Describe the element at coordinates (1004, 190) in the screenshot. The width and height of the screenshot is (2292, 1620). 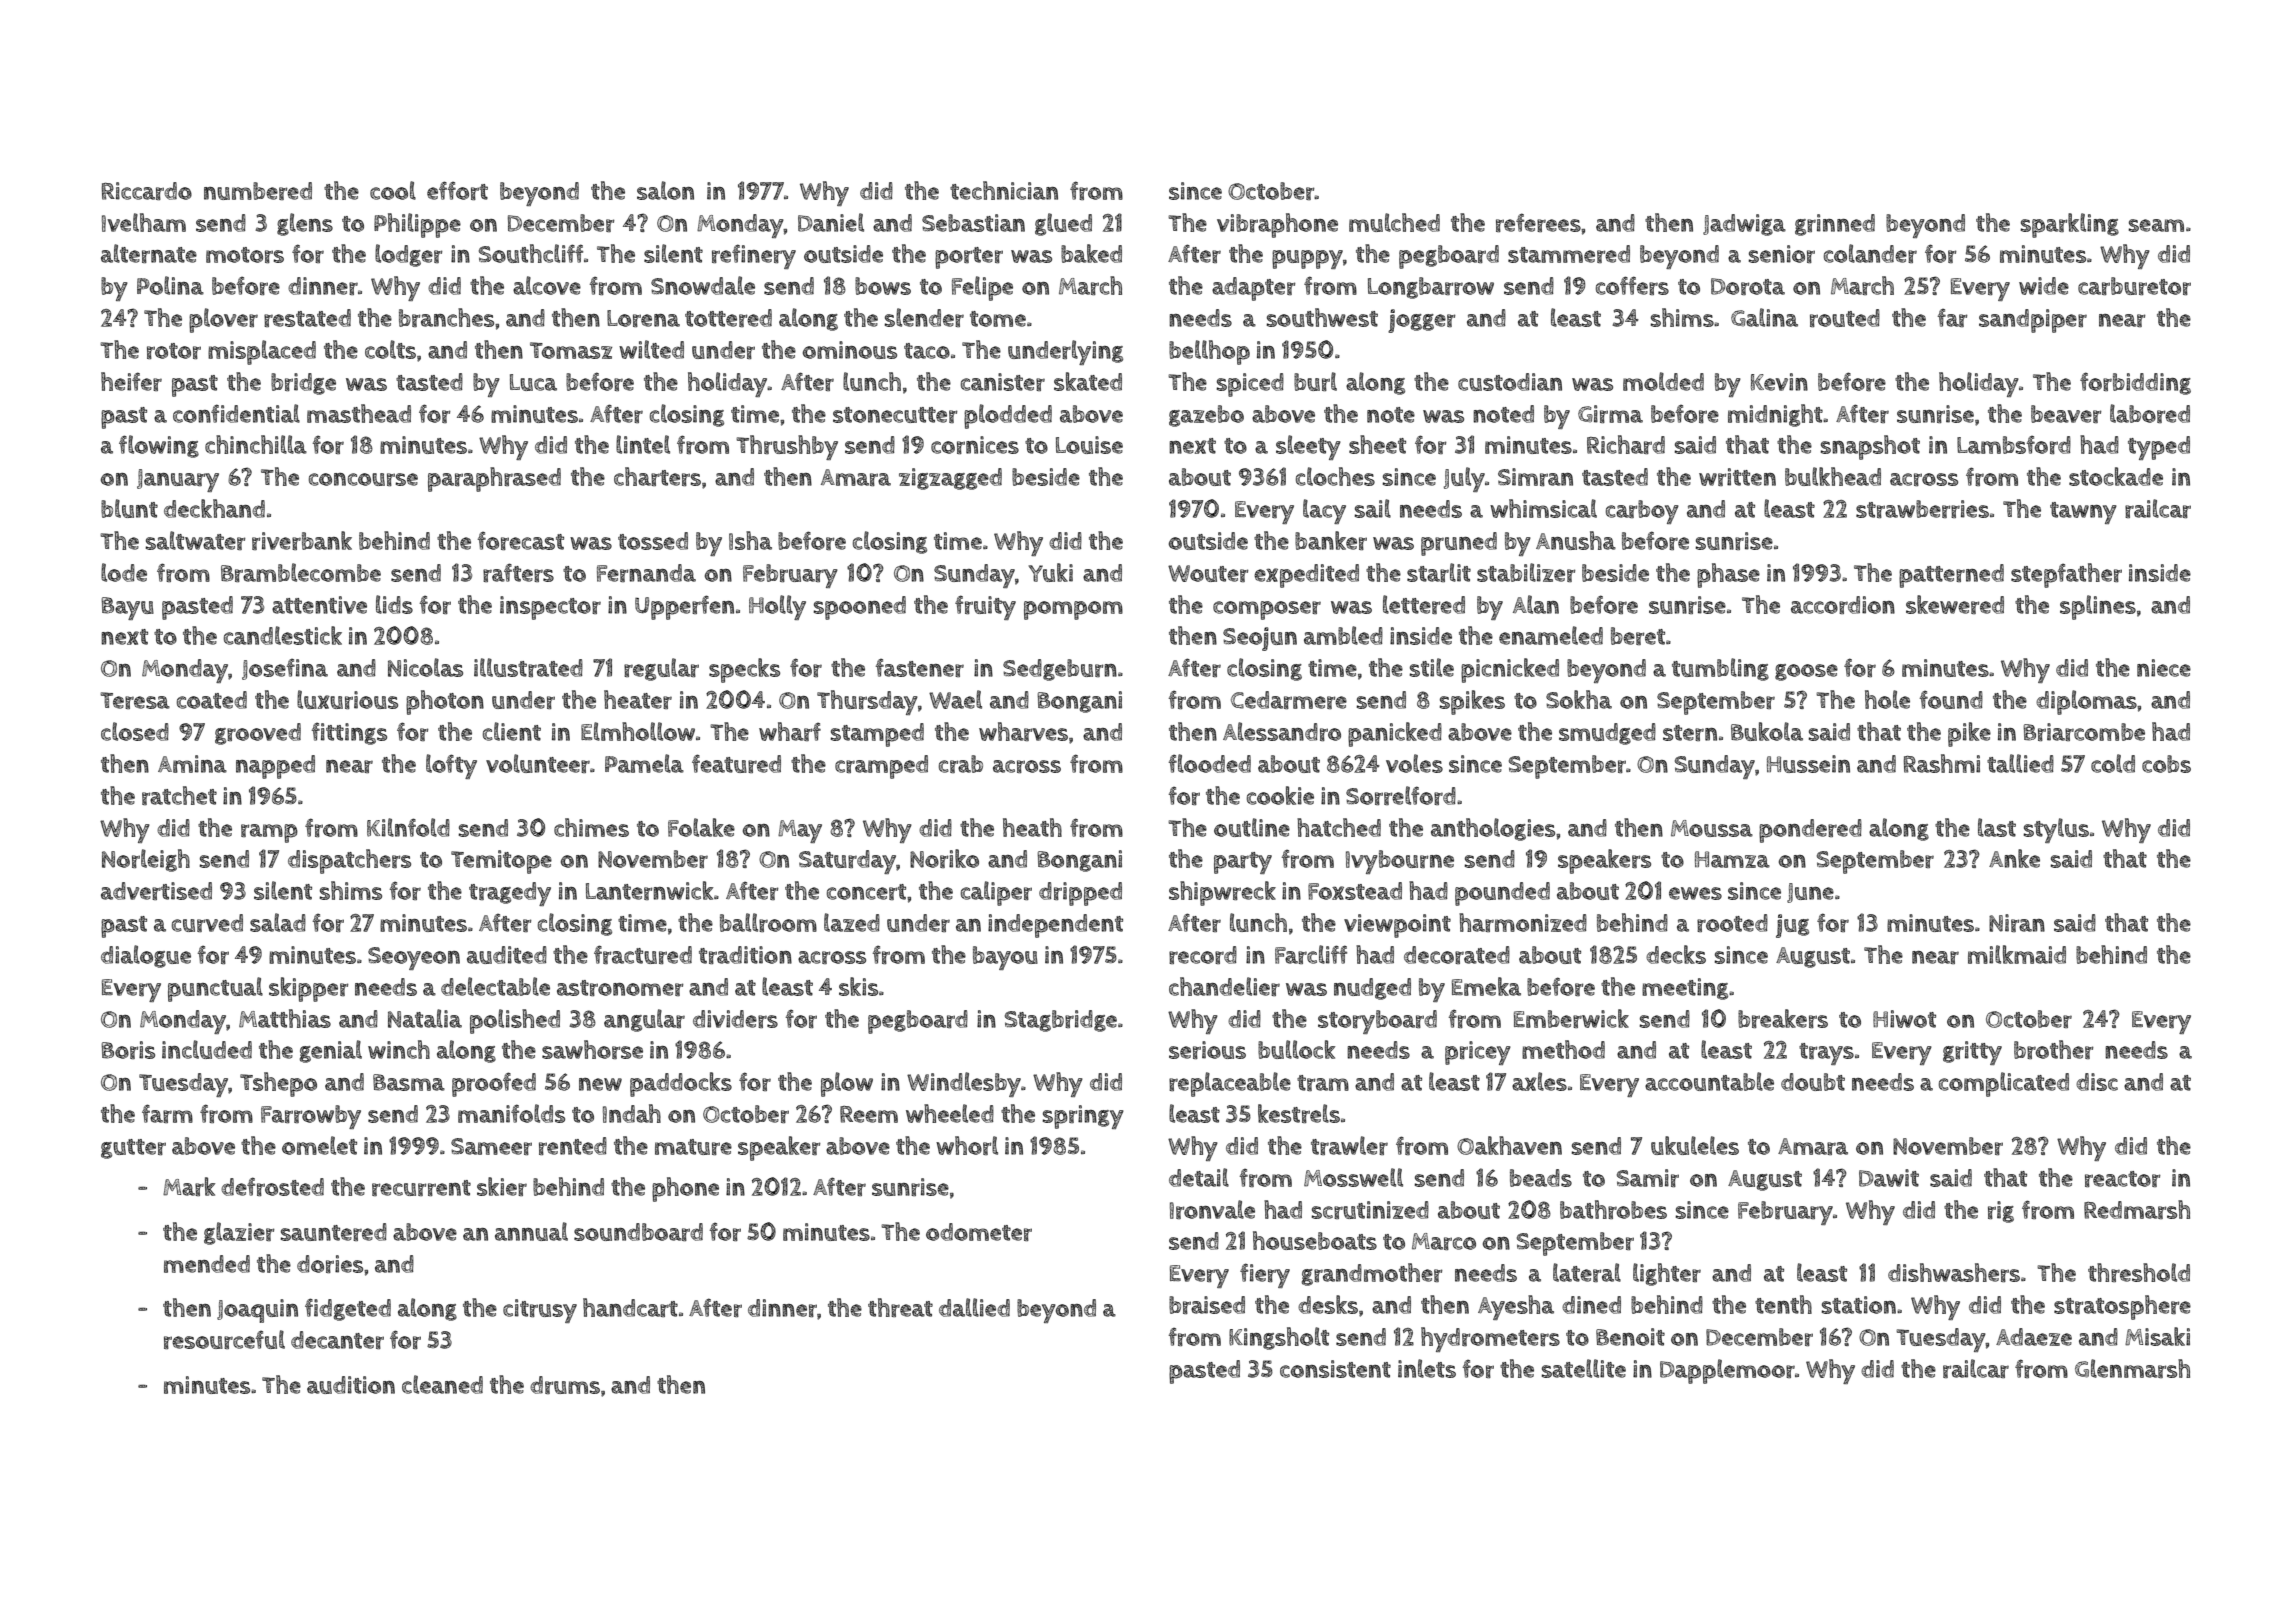
I see `technician` at that location.
